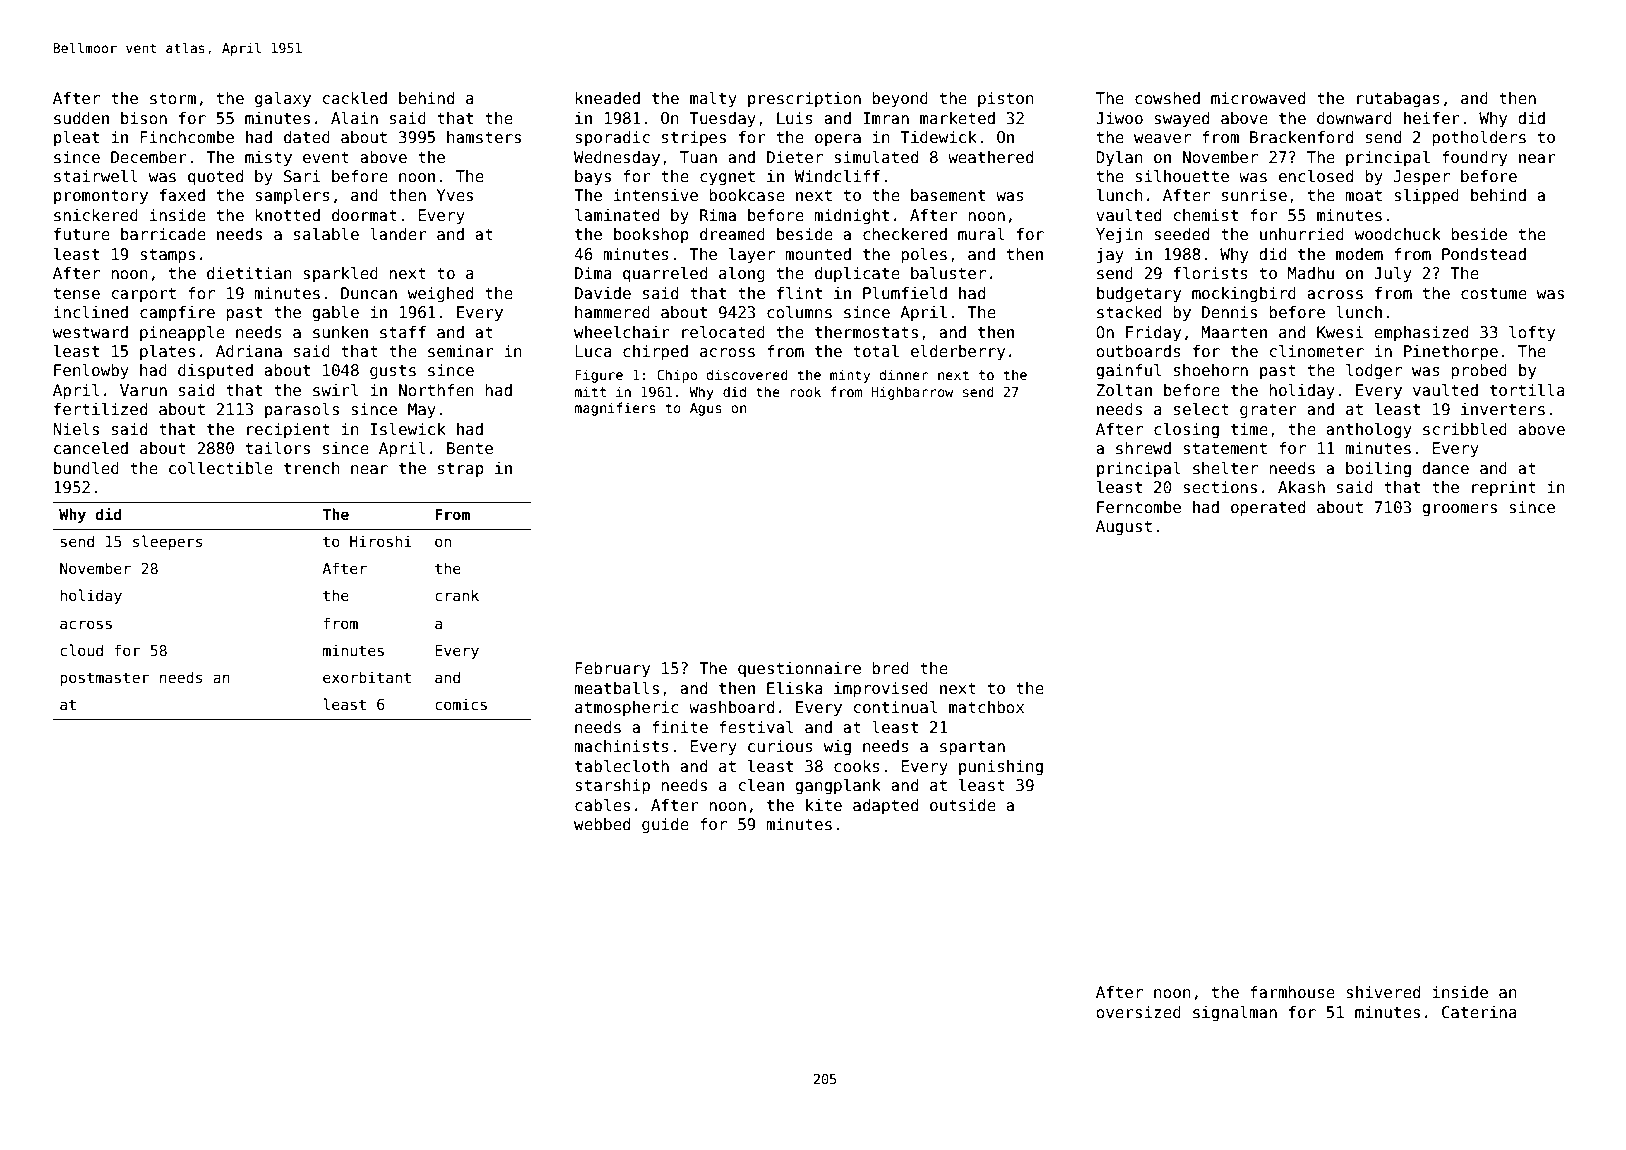 This screenshot has width=1626, height=1150. What do you see at coordinates (1383, 992) in the screenshot?
I see `shivered` at bounding box center [1383, 992].
